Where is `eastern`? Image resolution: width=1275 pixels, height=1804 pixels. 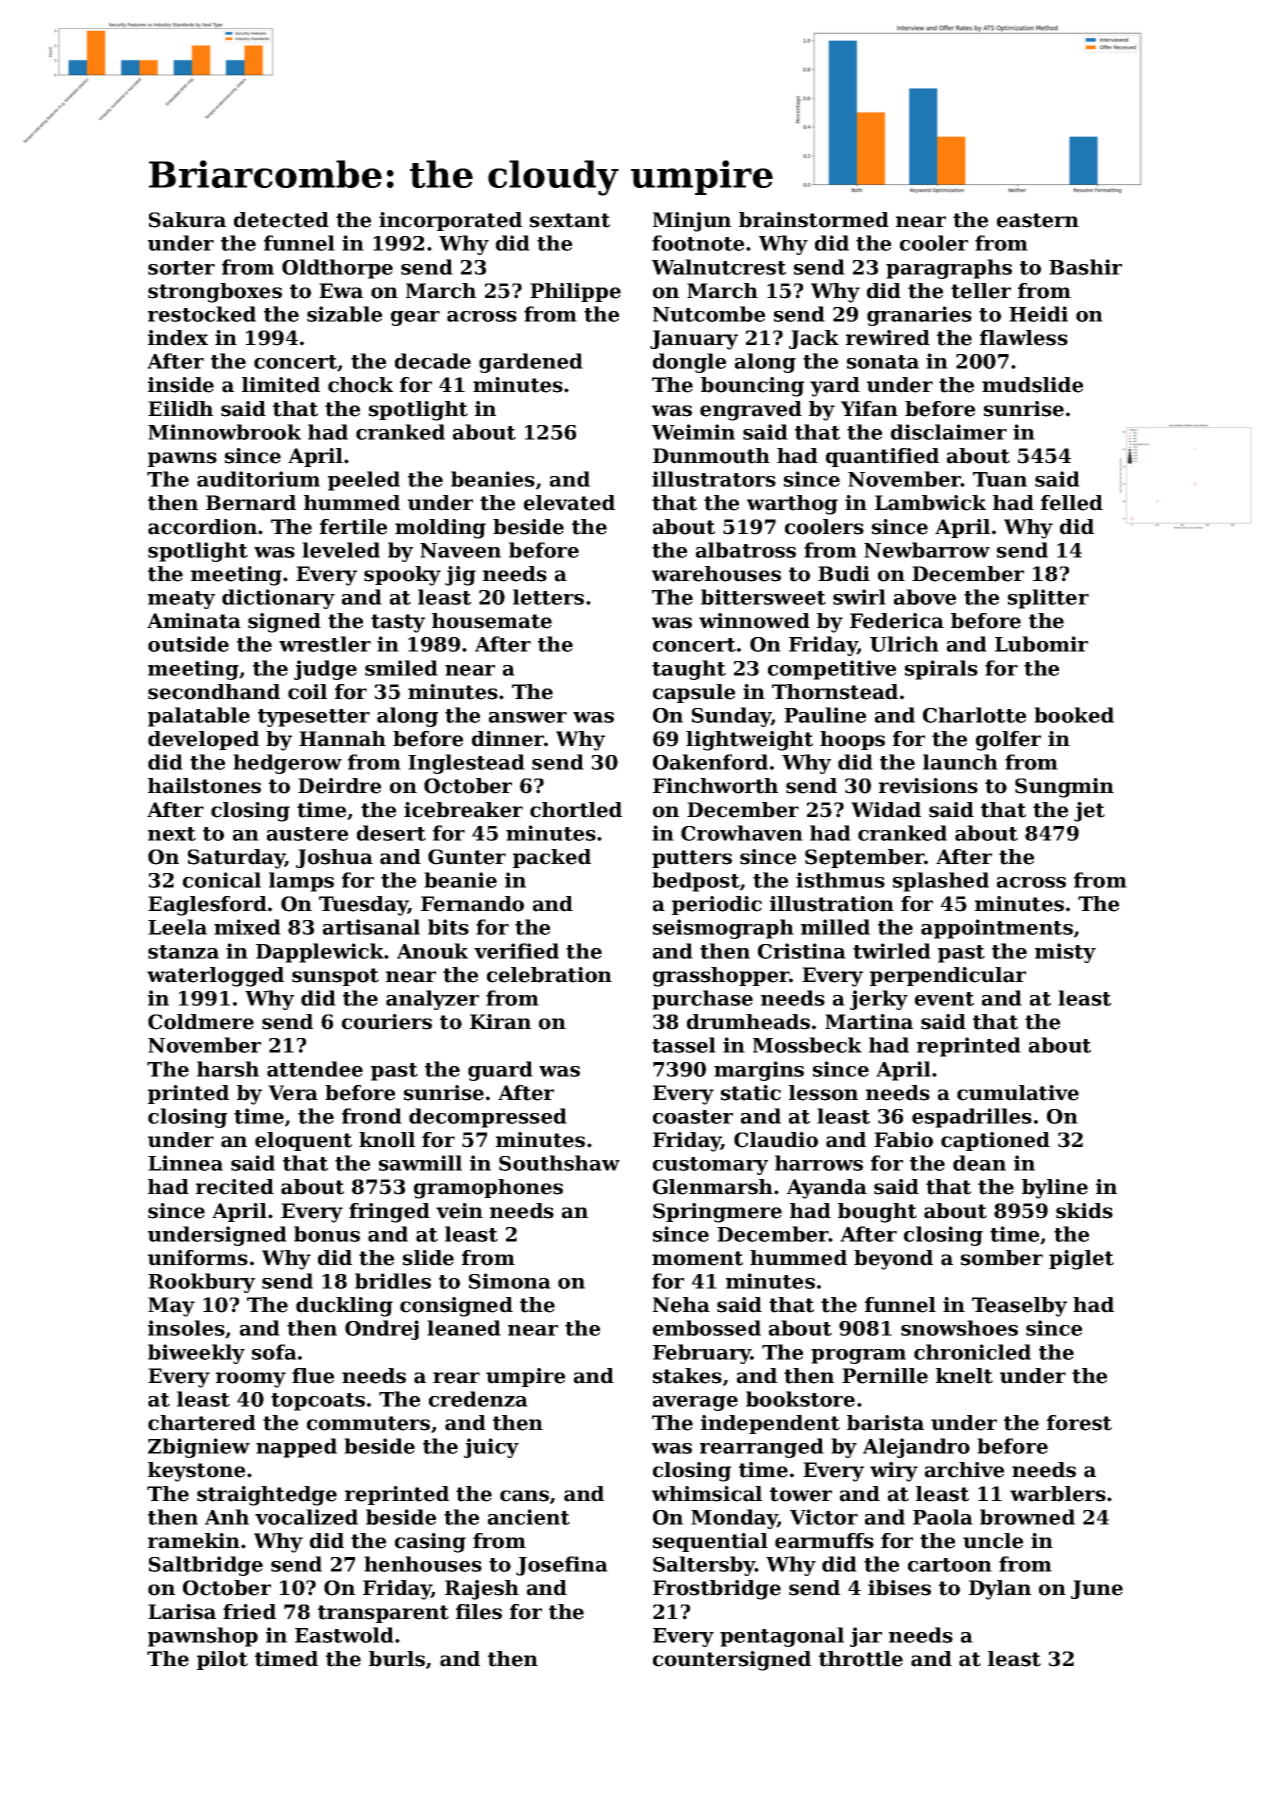 eastern is located at coordinates (1038, 220).
